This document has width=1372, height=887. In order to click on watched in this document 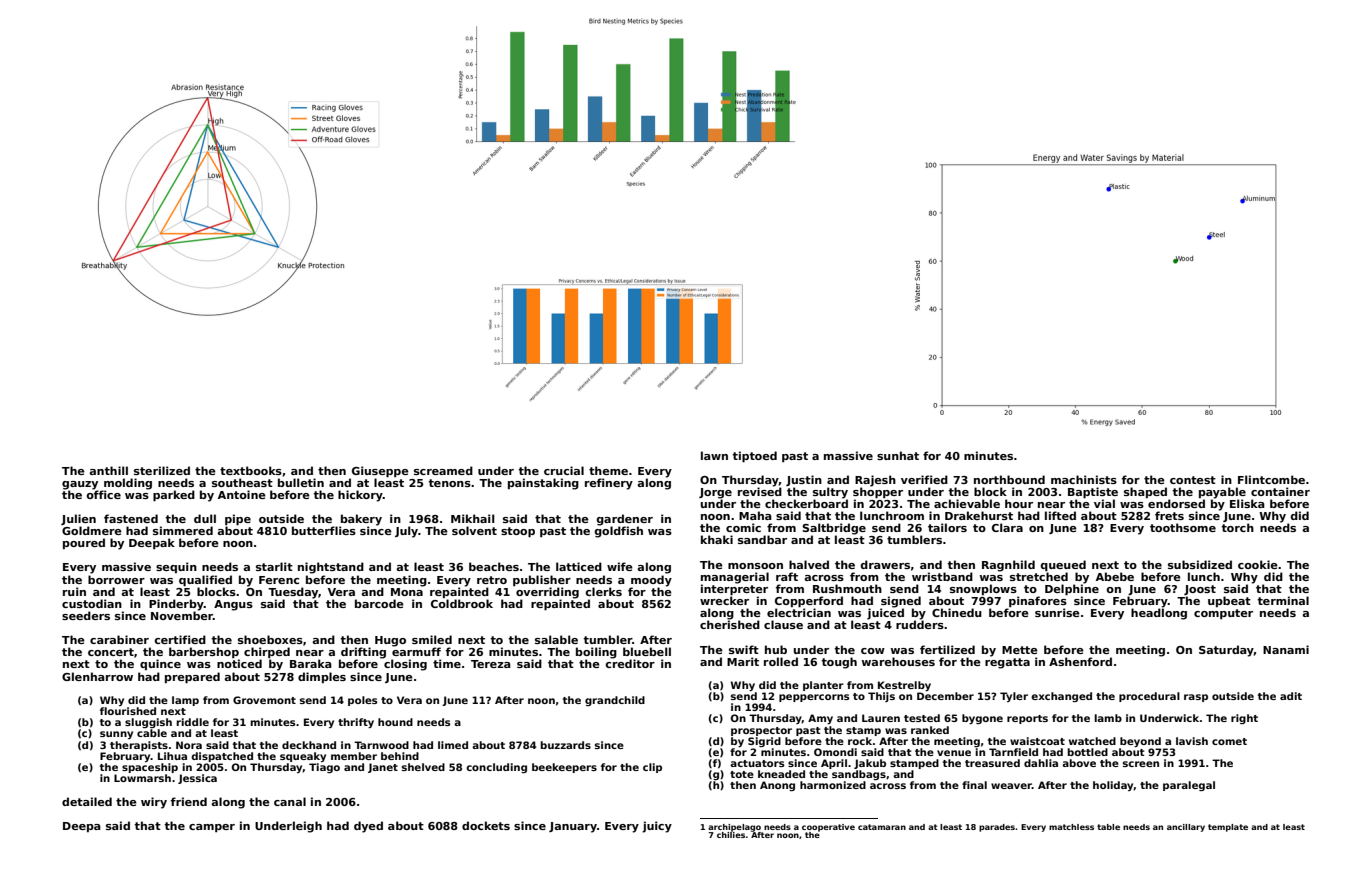, I will do `click(1092, 741)`.
